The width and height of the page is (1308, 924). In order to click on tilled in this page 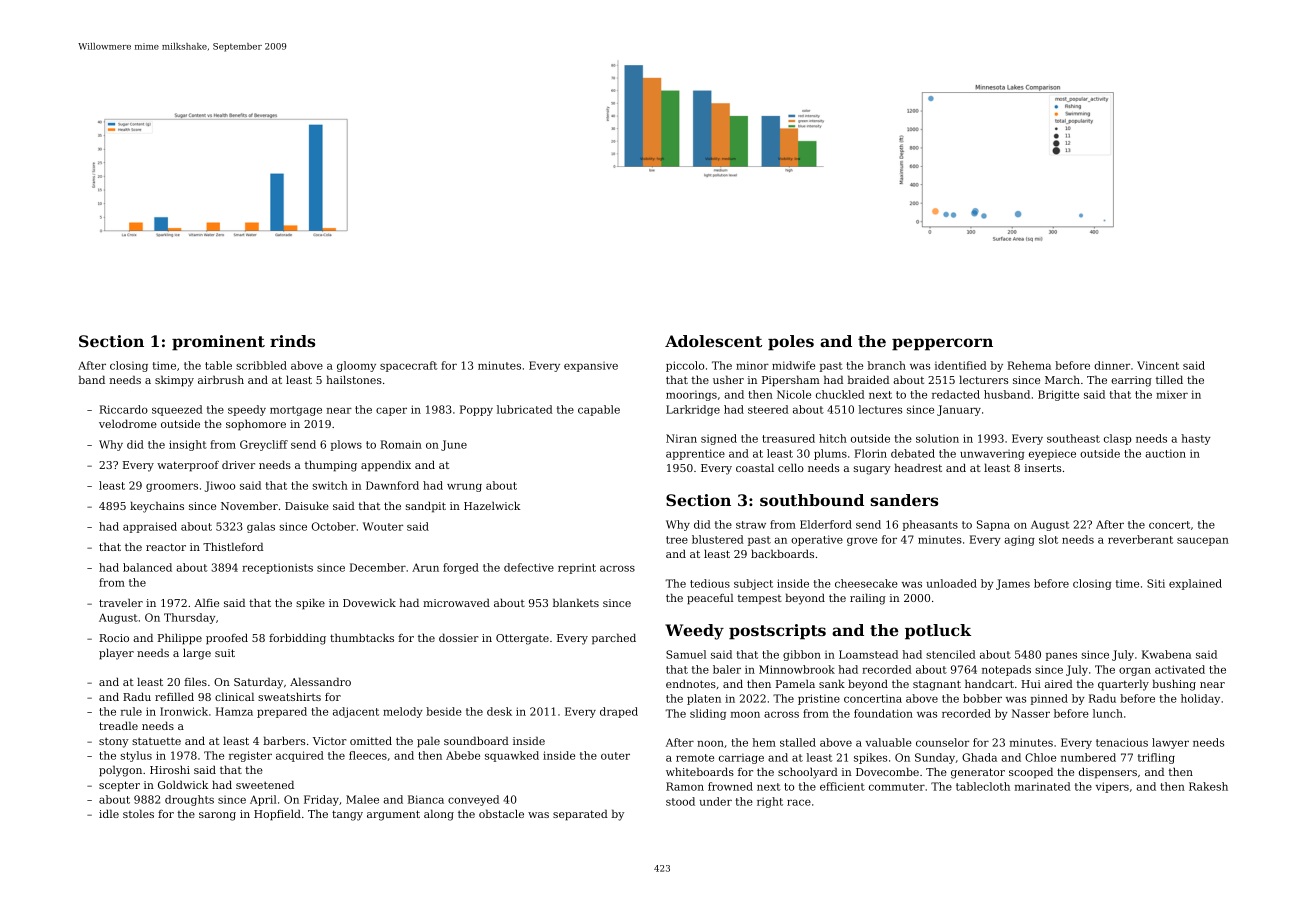, I will do `click(1169, 379)`.
